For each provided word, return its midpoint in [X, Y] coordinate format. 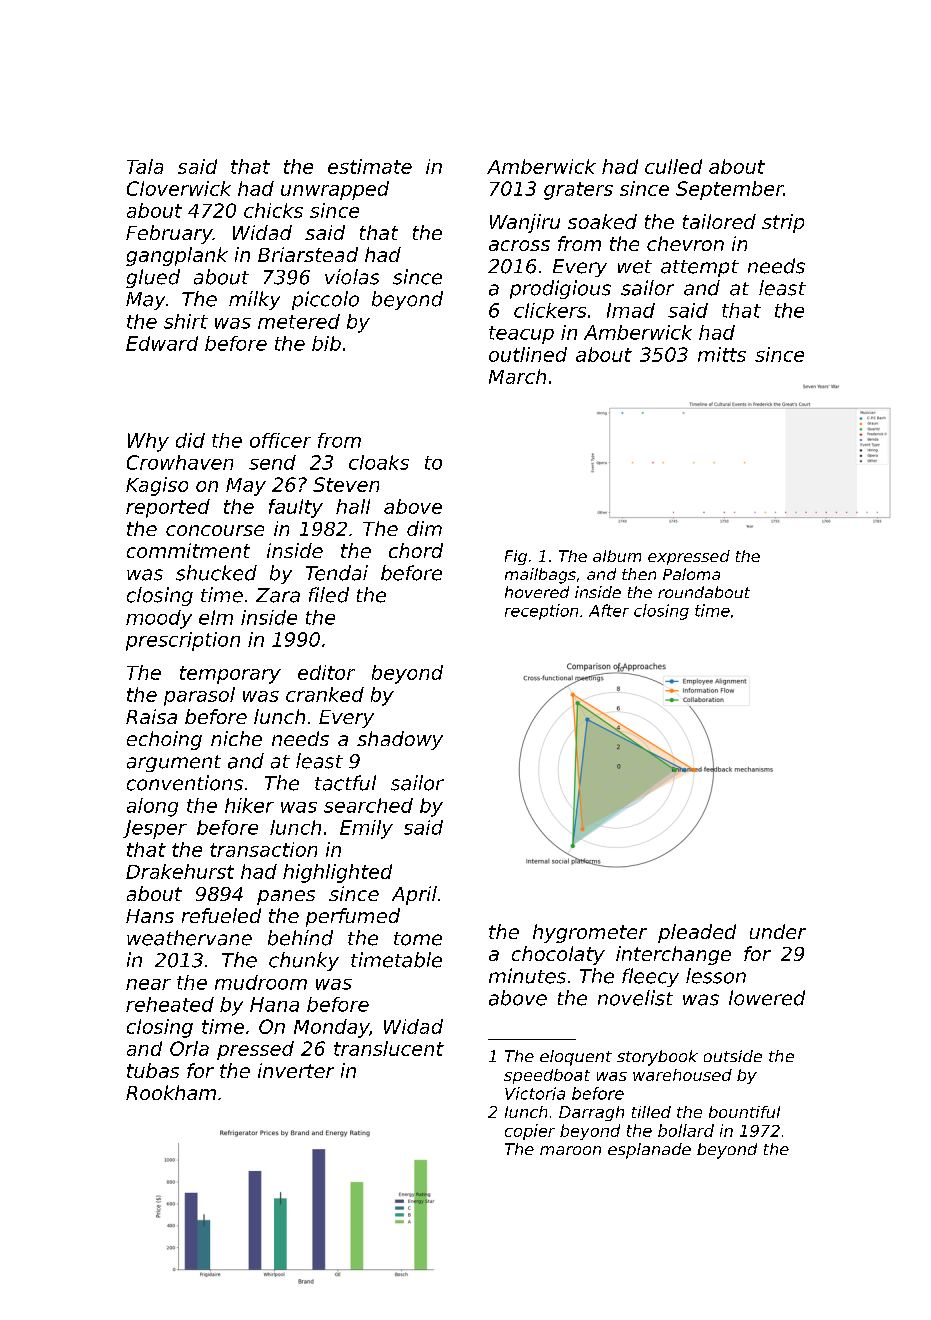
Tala [145, 166]
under [778, 931]
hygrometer [590, 933]
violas [352, 277]
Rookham [171, 1092]
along [152, 807]
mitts [722, 354]
